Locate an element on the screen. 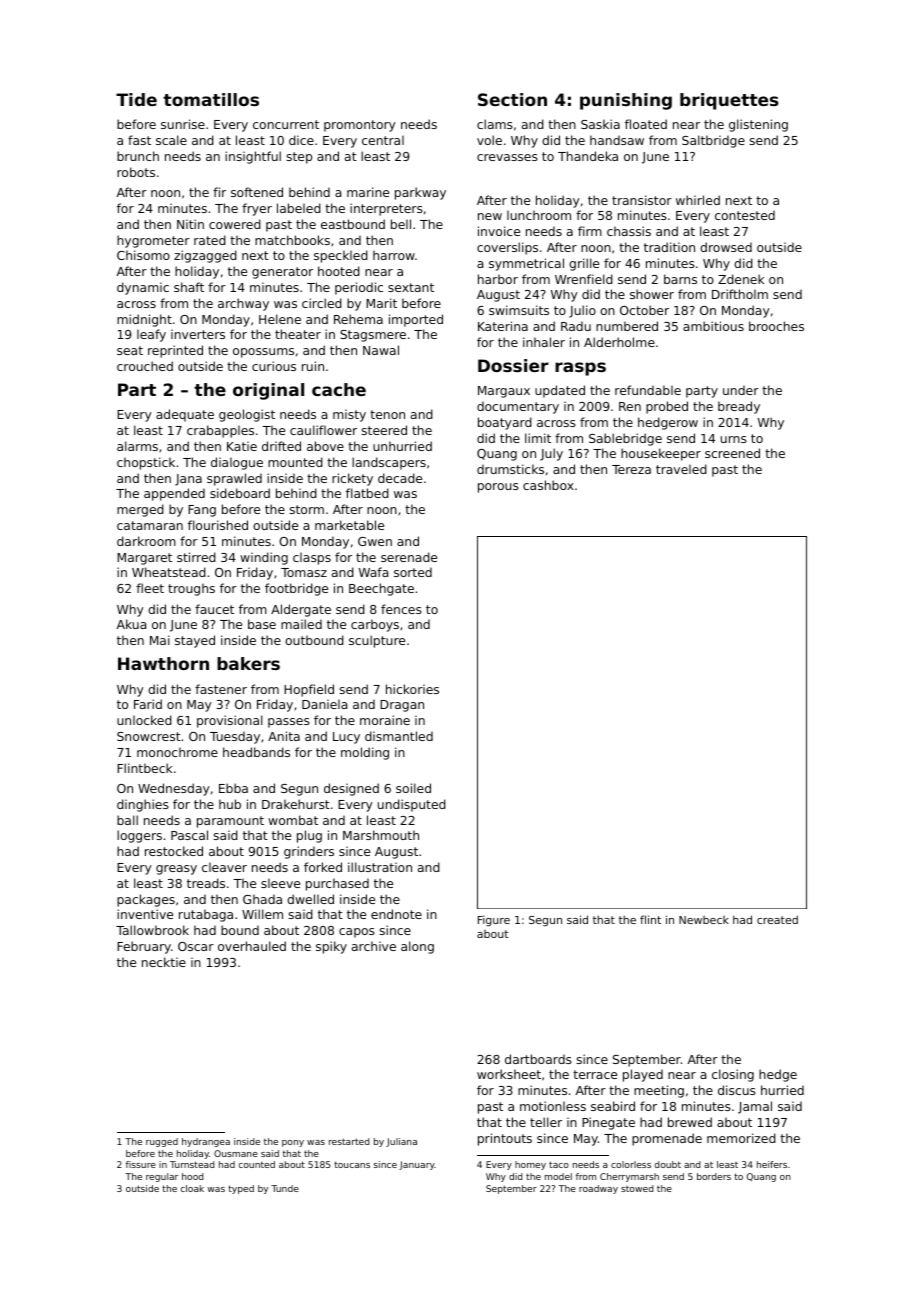 The width and height of the screenshot is (924, 1308). Newbeck is located at coordinates (704, 920).
